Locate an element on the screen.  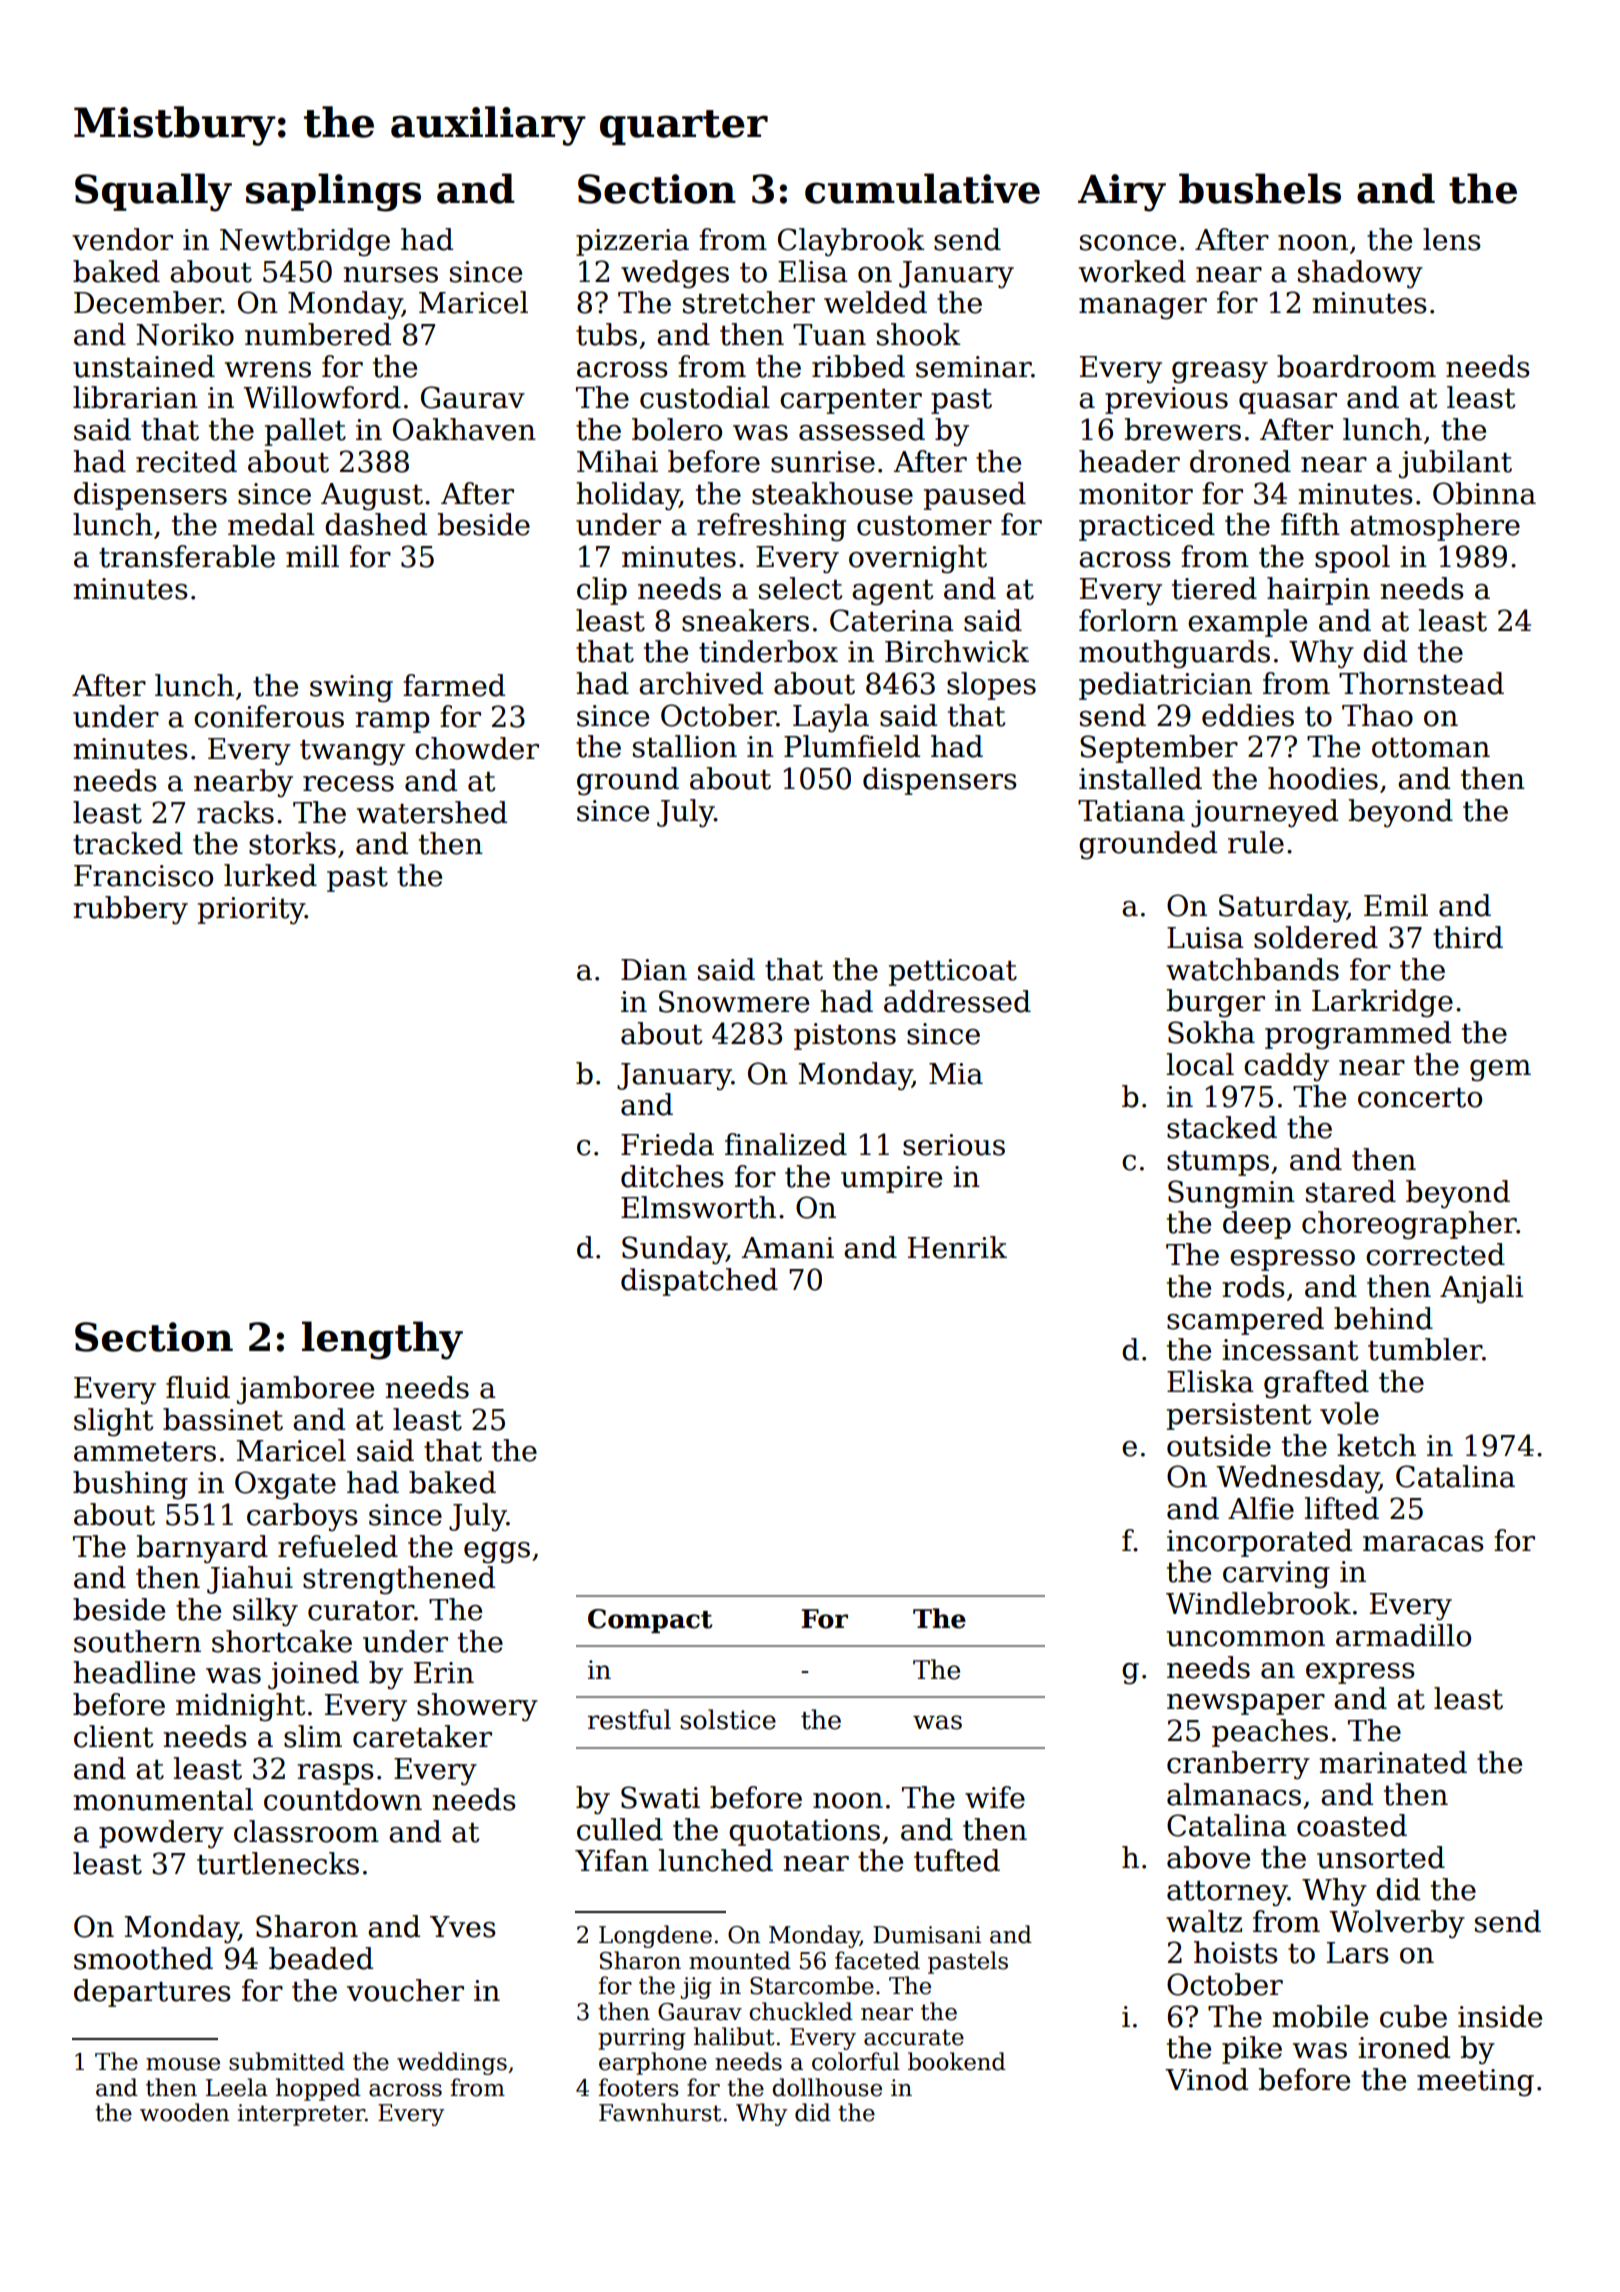
Tatiana is located at coordinates (1131, 811).
